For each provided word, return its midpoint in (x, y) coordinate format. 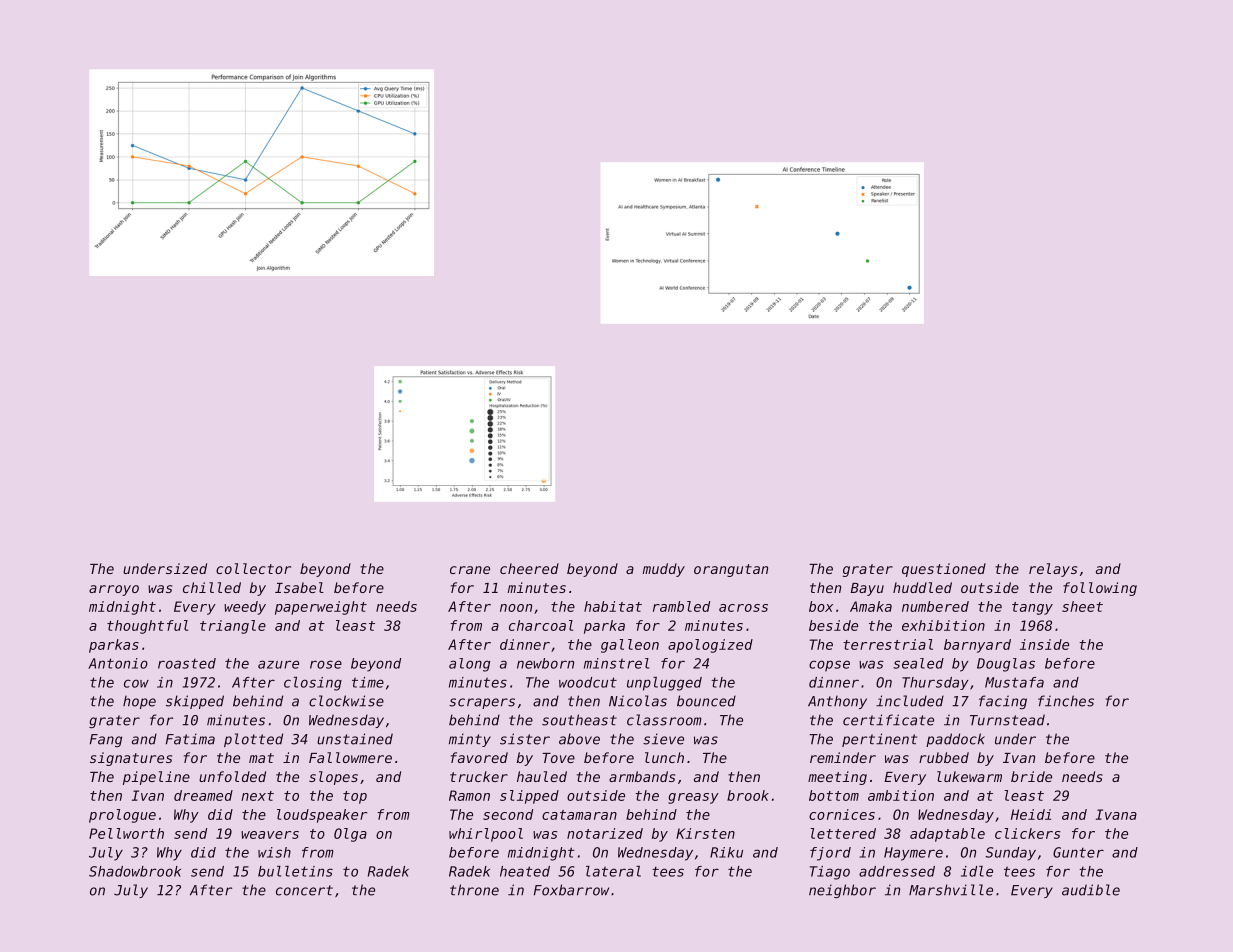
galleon (630, 646)
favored (479, 757)
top (355, 797)
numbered (935, 606)
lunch (664, 757)
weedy (245, 608)
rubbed (944, 757)
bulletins (295, 871)
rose (326, 664)
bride (1031, 776)
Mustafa (1014, 682)
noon (516, 608)
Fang (106, 740)
